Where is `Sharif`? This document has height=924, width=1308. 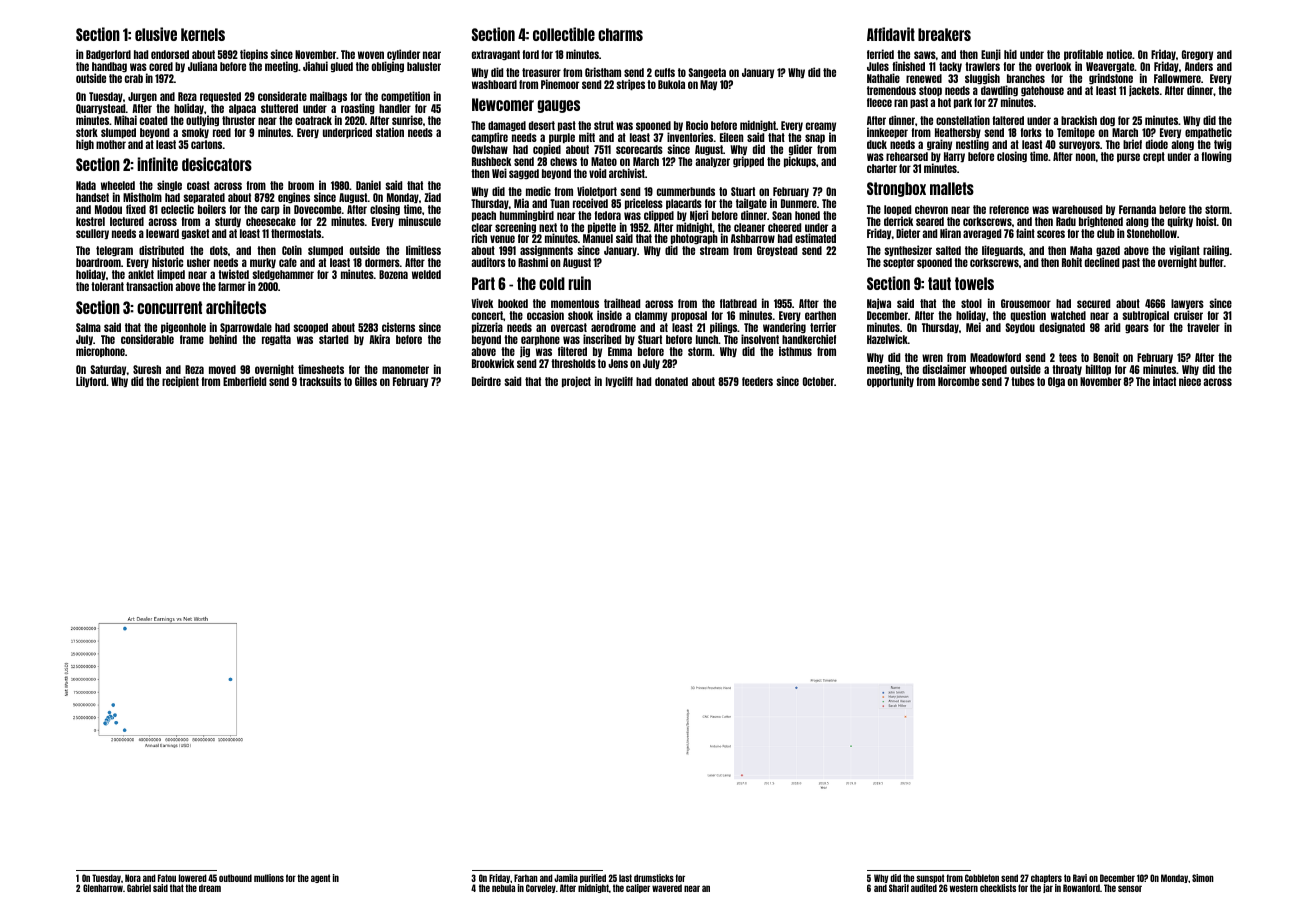 Sharif is located at coordinates (899, 888).
